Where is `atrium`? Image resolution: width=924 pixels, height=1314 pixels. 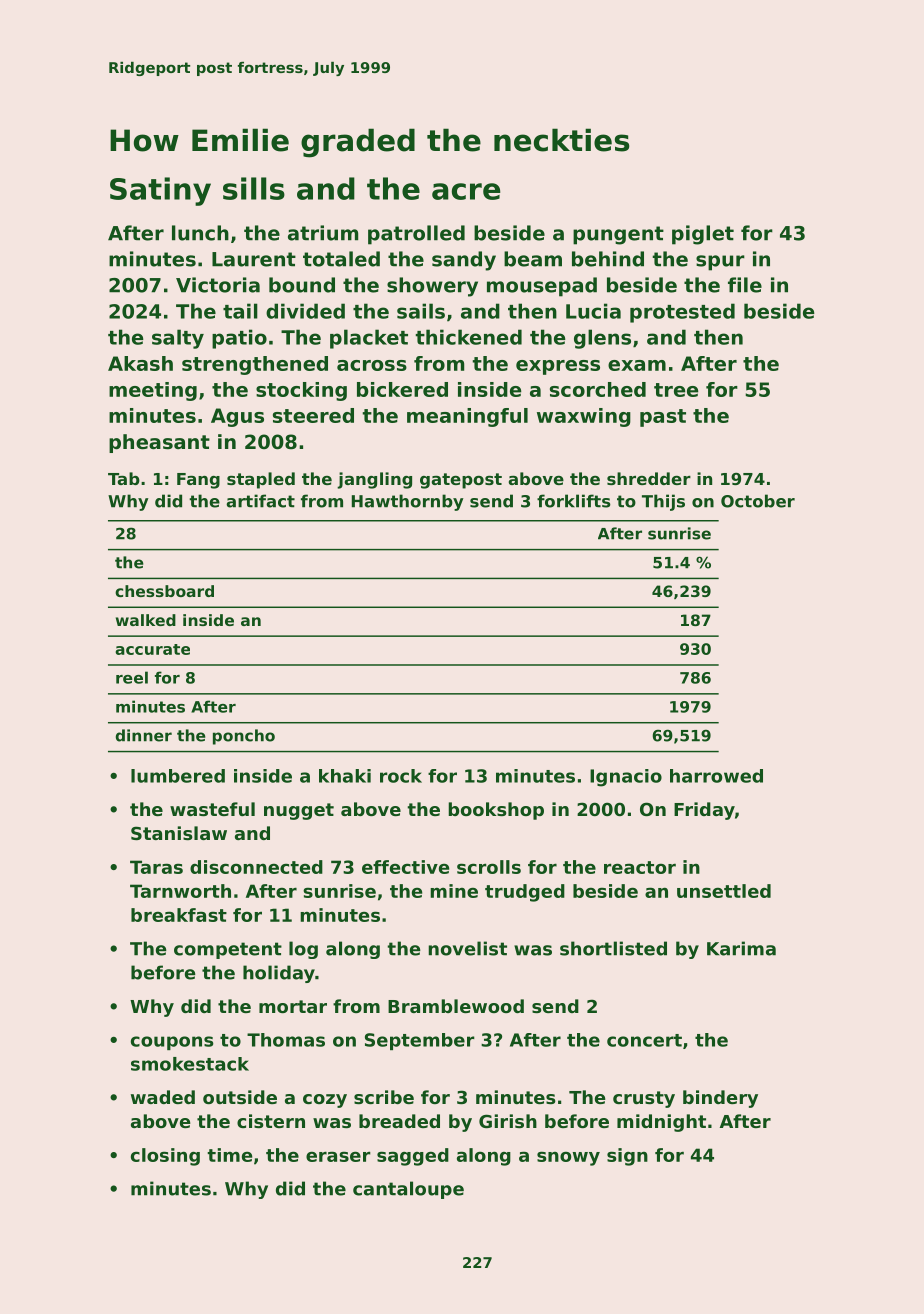 atrium is located at coordinates (323, 233).
